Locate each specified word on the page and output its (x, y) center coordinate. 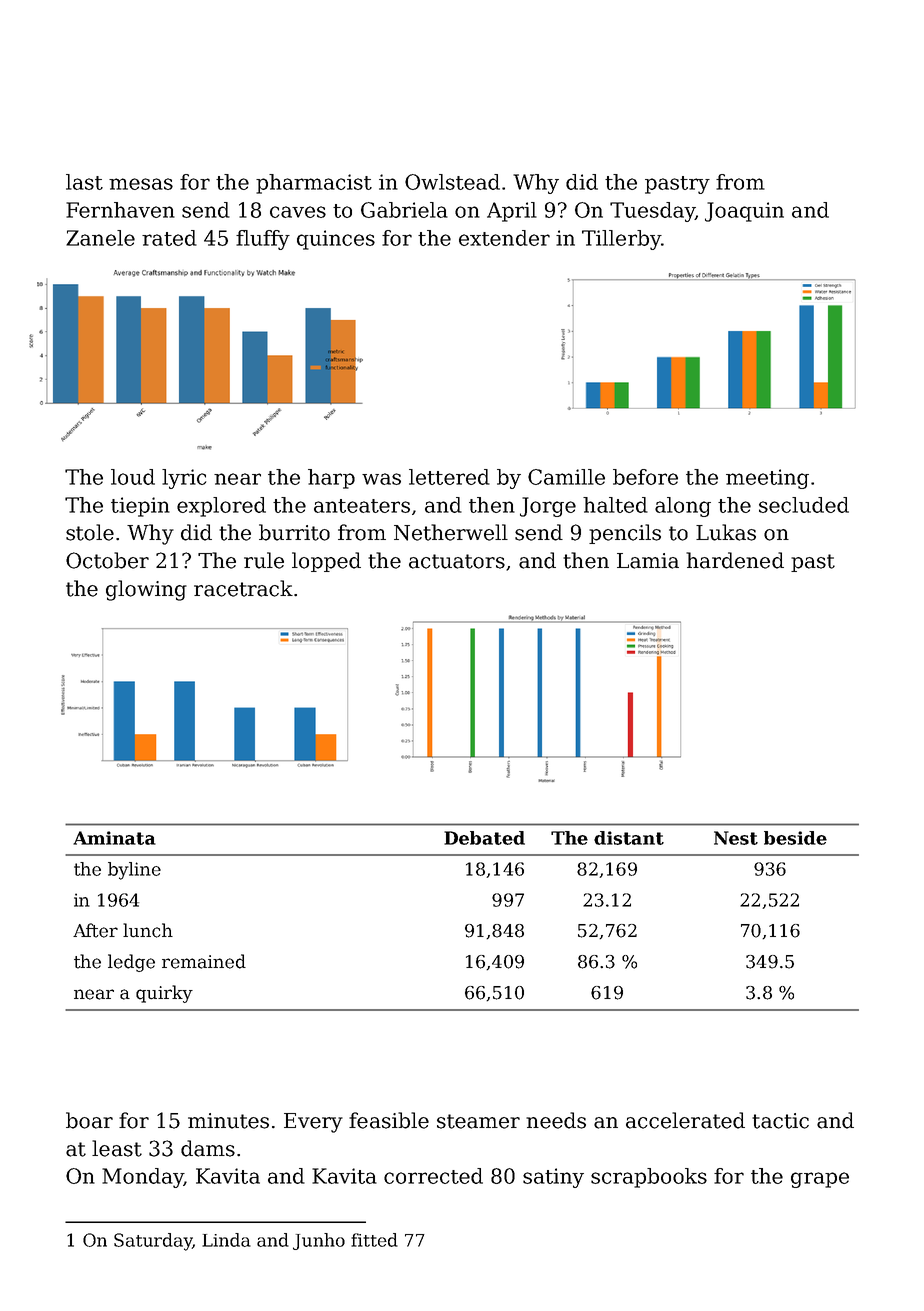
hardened (735, 560)
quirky (164, 994)
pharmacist (314, 184)
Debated (484, 838)
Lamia (648, 561)
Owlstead (452, 182)
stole (90, 532)
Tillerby (621, 240)
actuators (457, 561)
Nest (736, 838)
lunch (148, 930)
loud (133, 477)
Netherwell (451, 532)
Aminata (114, 838)
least (117, 1148)
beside (795, 838)
